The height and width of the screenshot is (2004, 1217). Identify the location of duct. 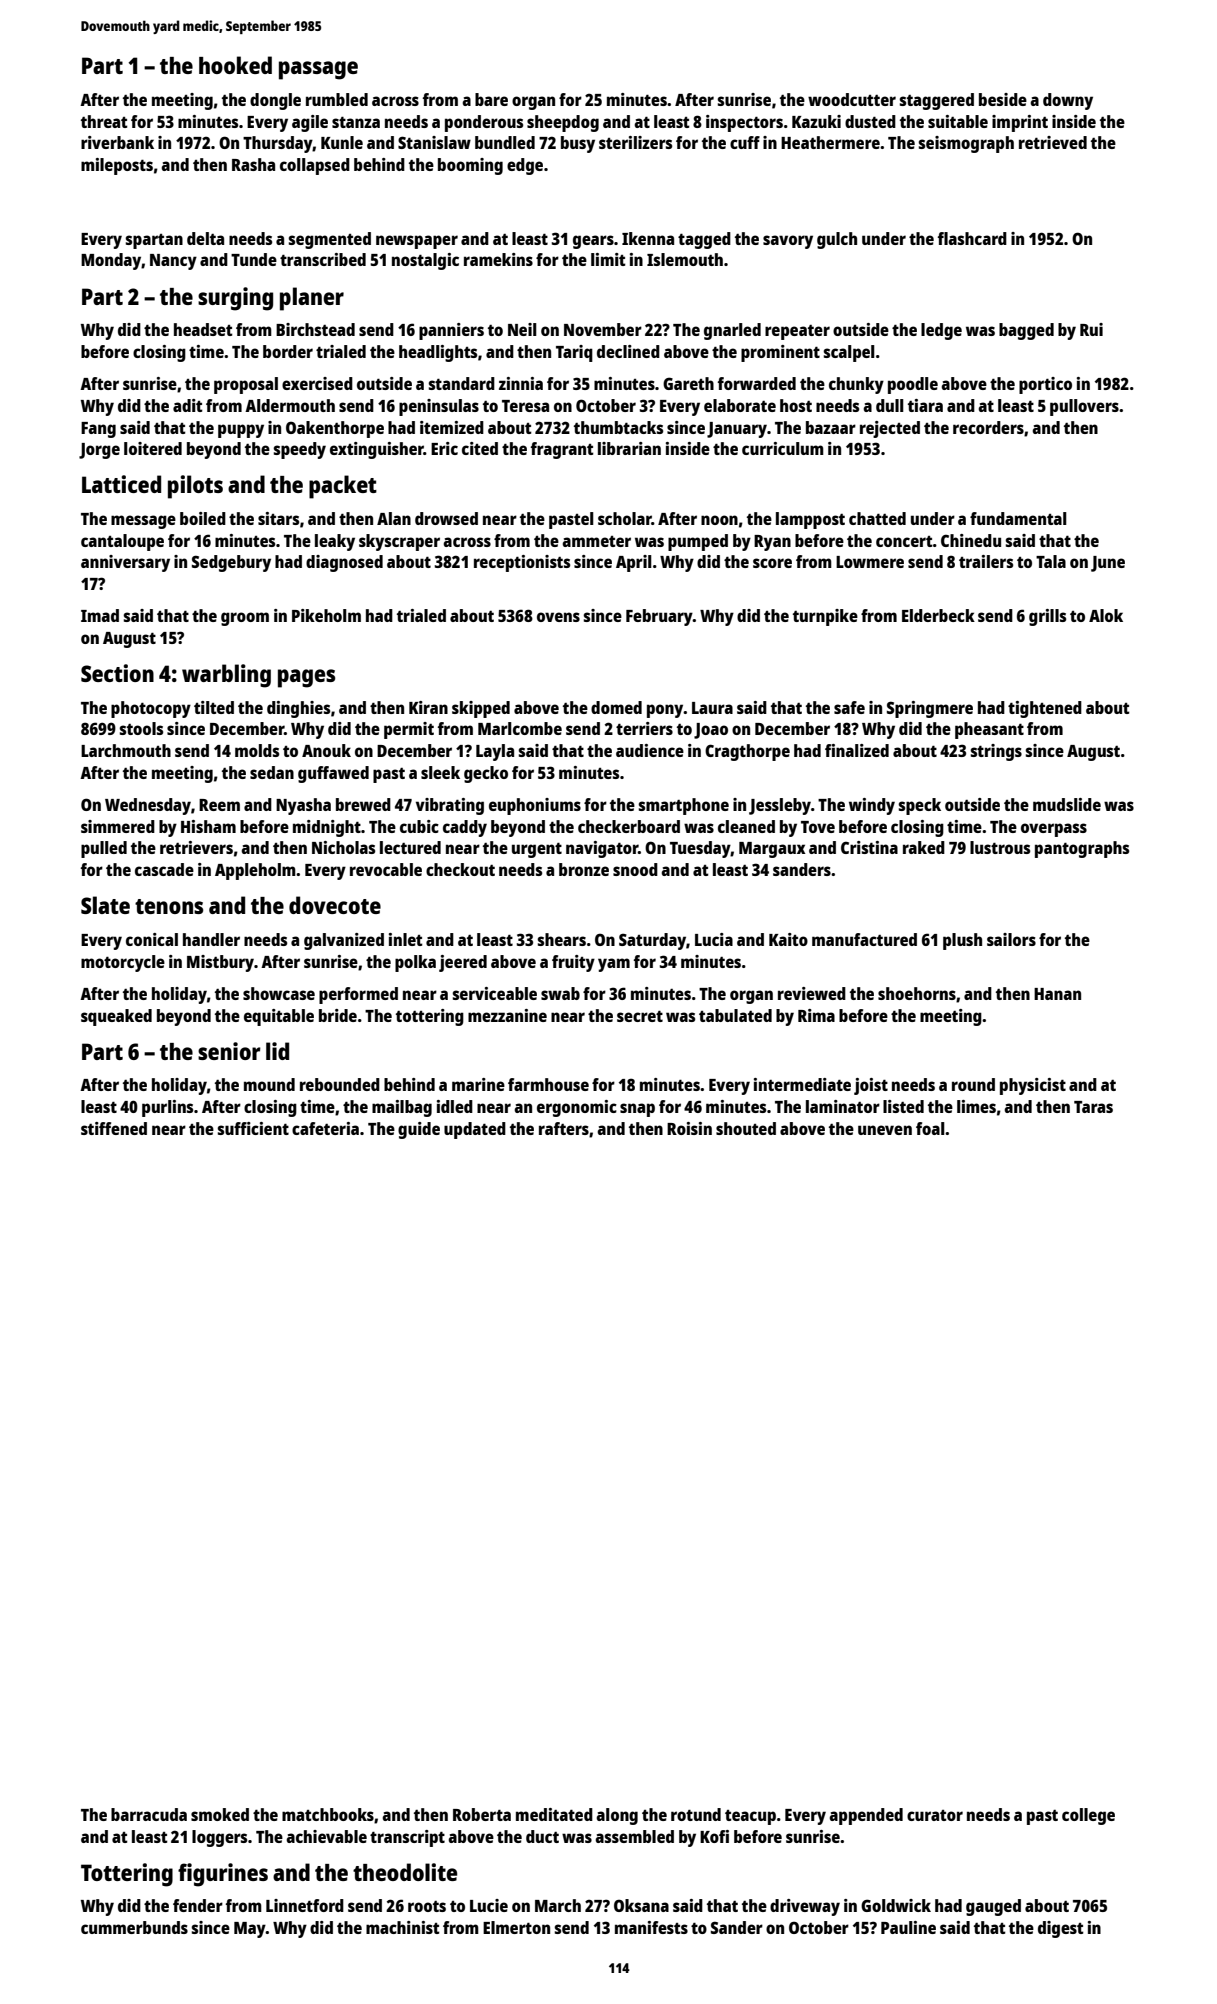
(542, 1836).
